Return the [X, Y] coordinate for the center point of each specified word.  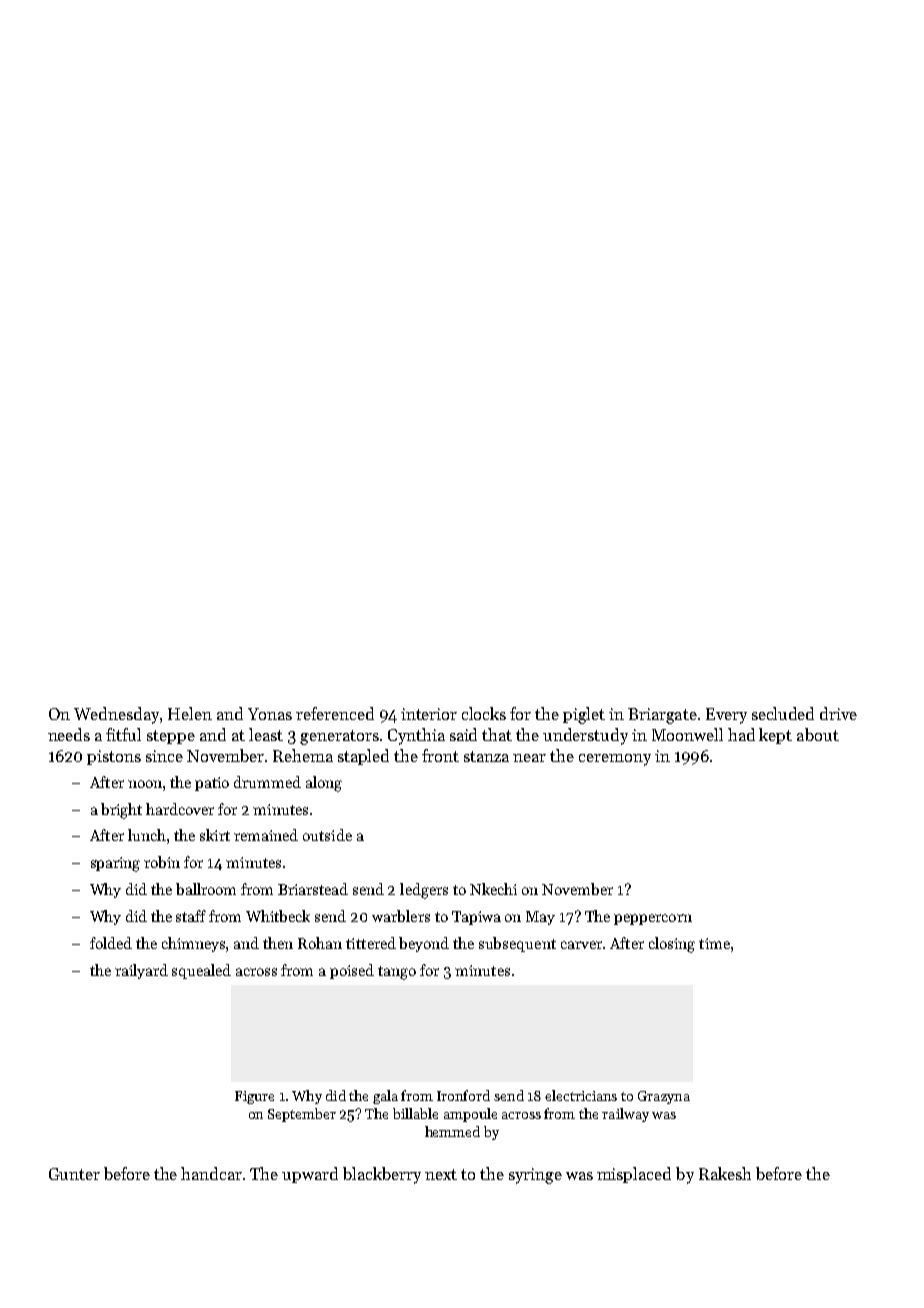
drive [838, 713]
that [497, 734]
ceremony [615, 760]
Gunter [74, 1174]
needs [69, 734]
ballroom [206, 889]
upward [310, 1175]
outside [327, 835]
